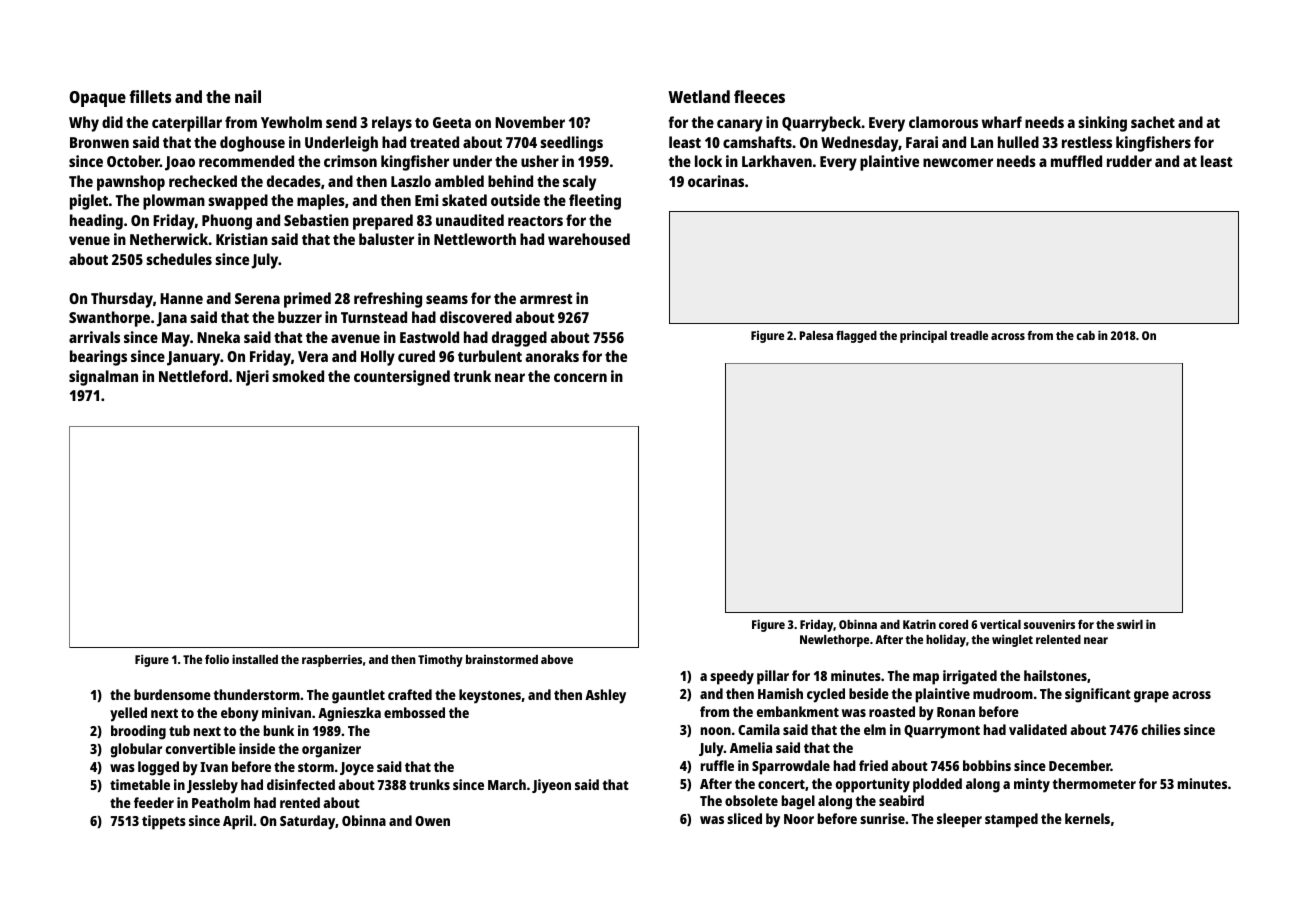 Image resolution: width=1308 pixels, height=924 pixels. What do you see at coordinates (759, 96) in the document?
I see `fleeces` at bounding box center [759, 96].
